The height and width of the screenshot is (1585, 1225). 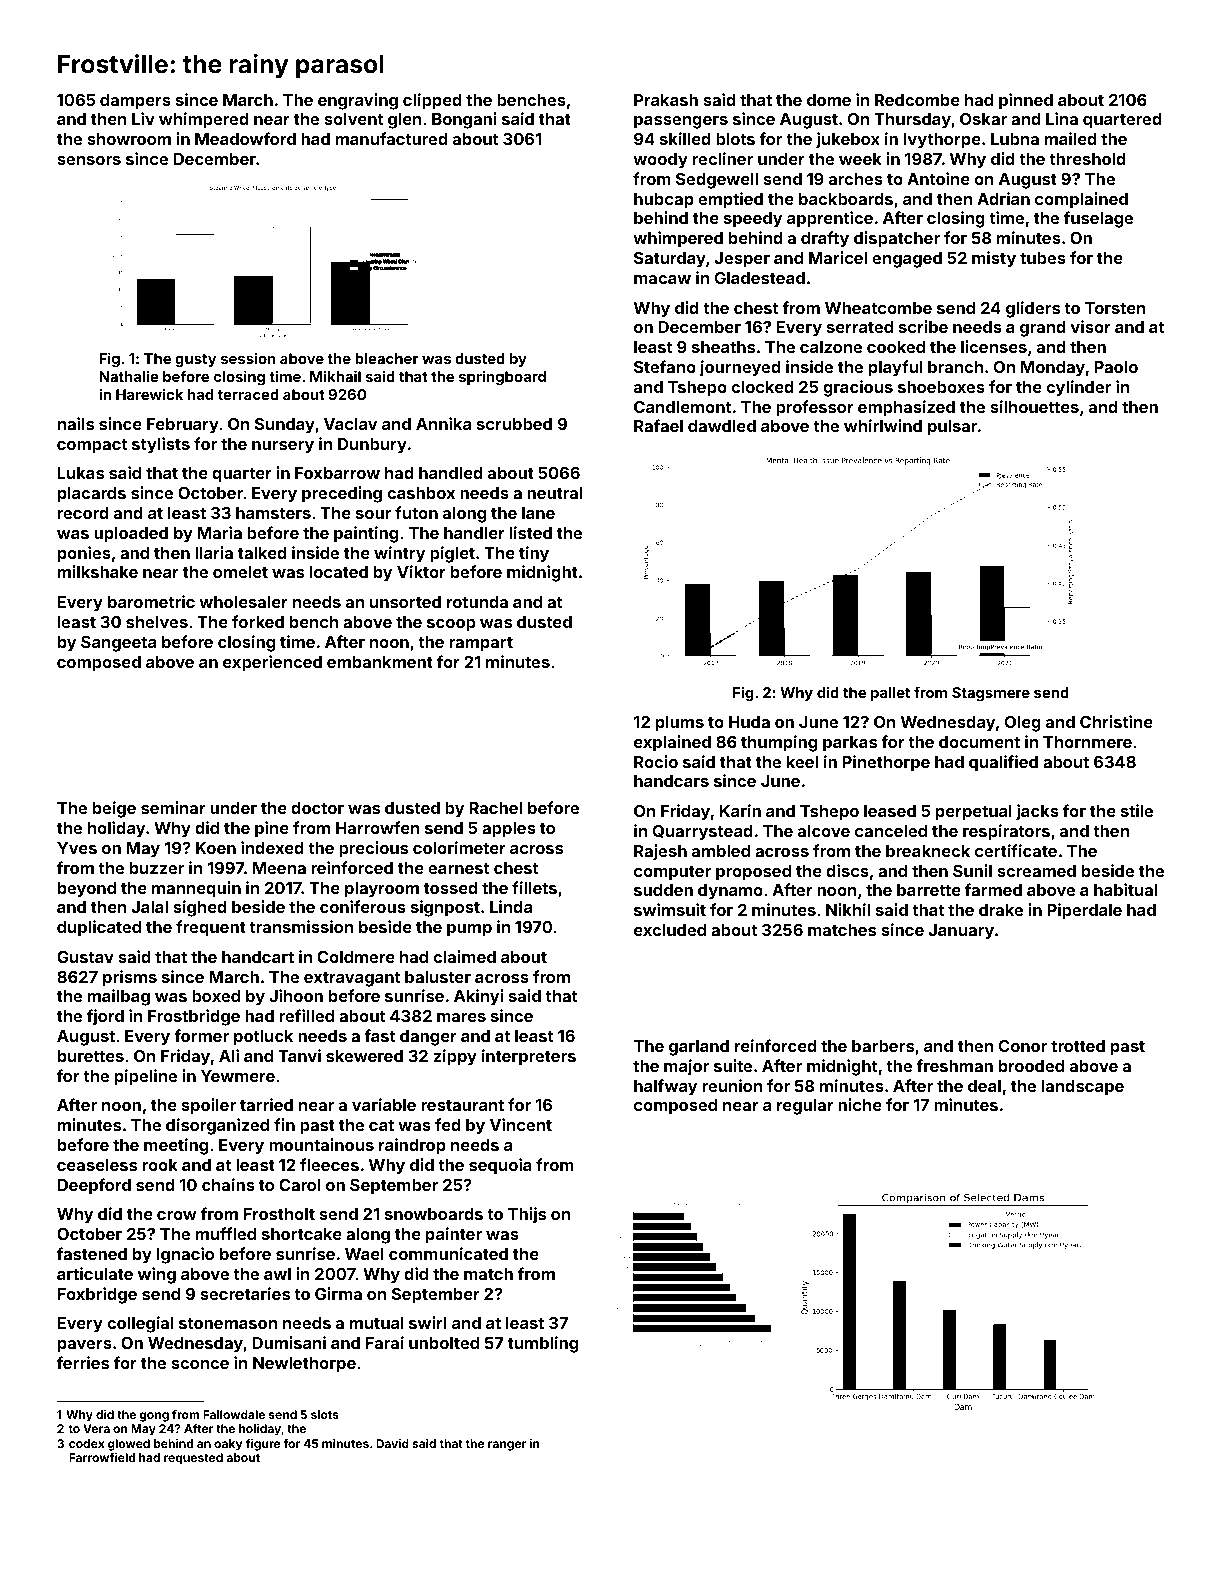 What do you see at coordinates (366, 534) in the screenshot?
I see `painting` at bounding box center [366, 534].
